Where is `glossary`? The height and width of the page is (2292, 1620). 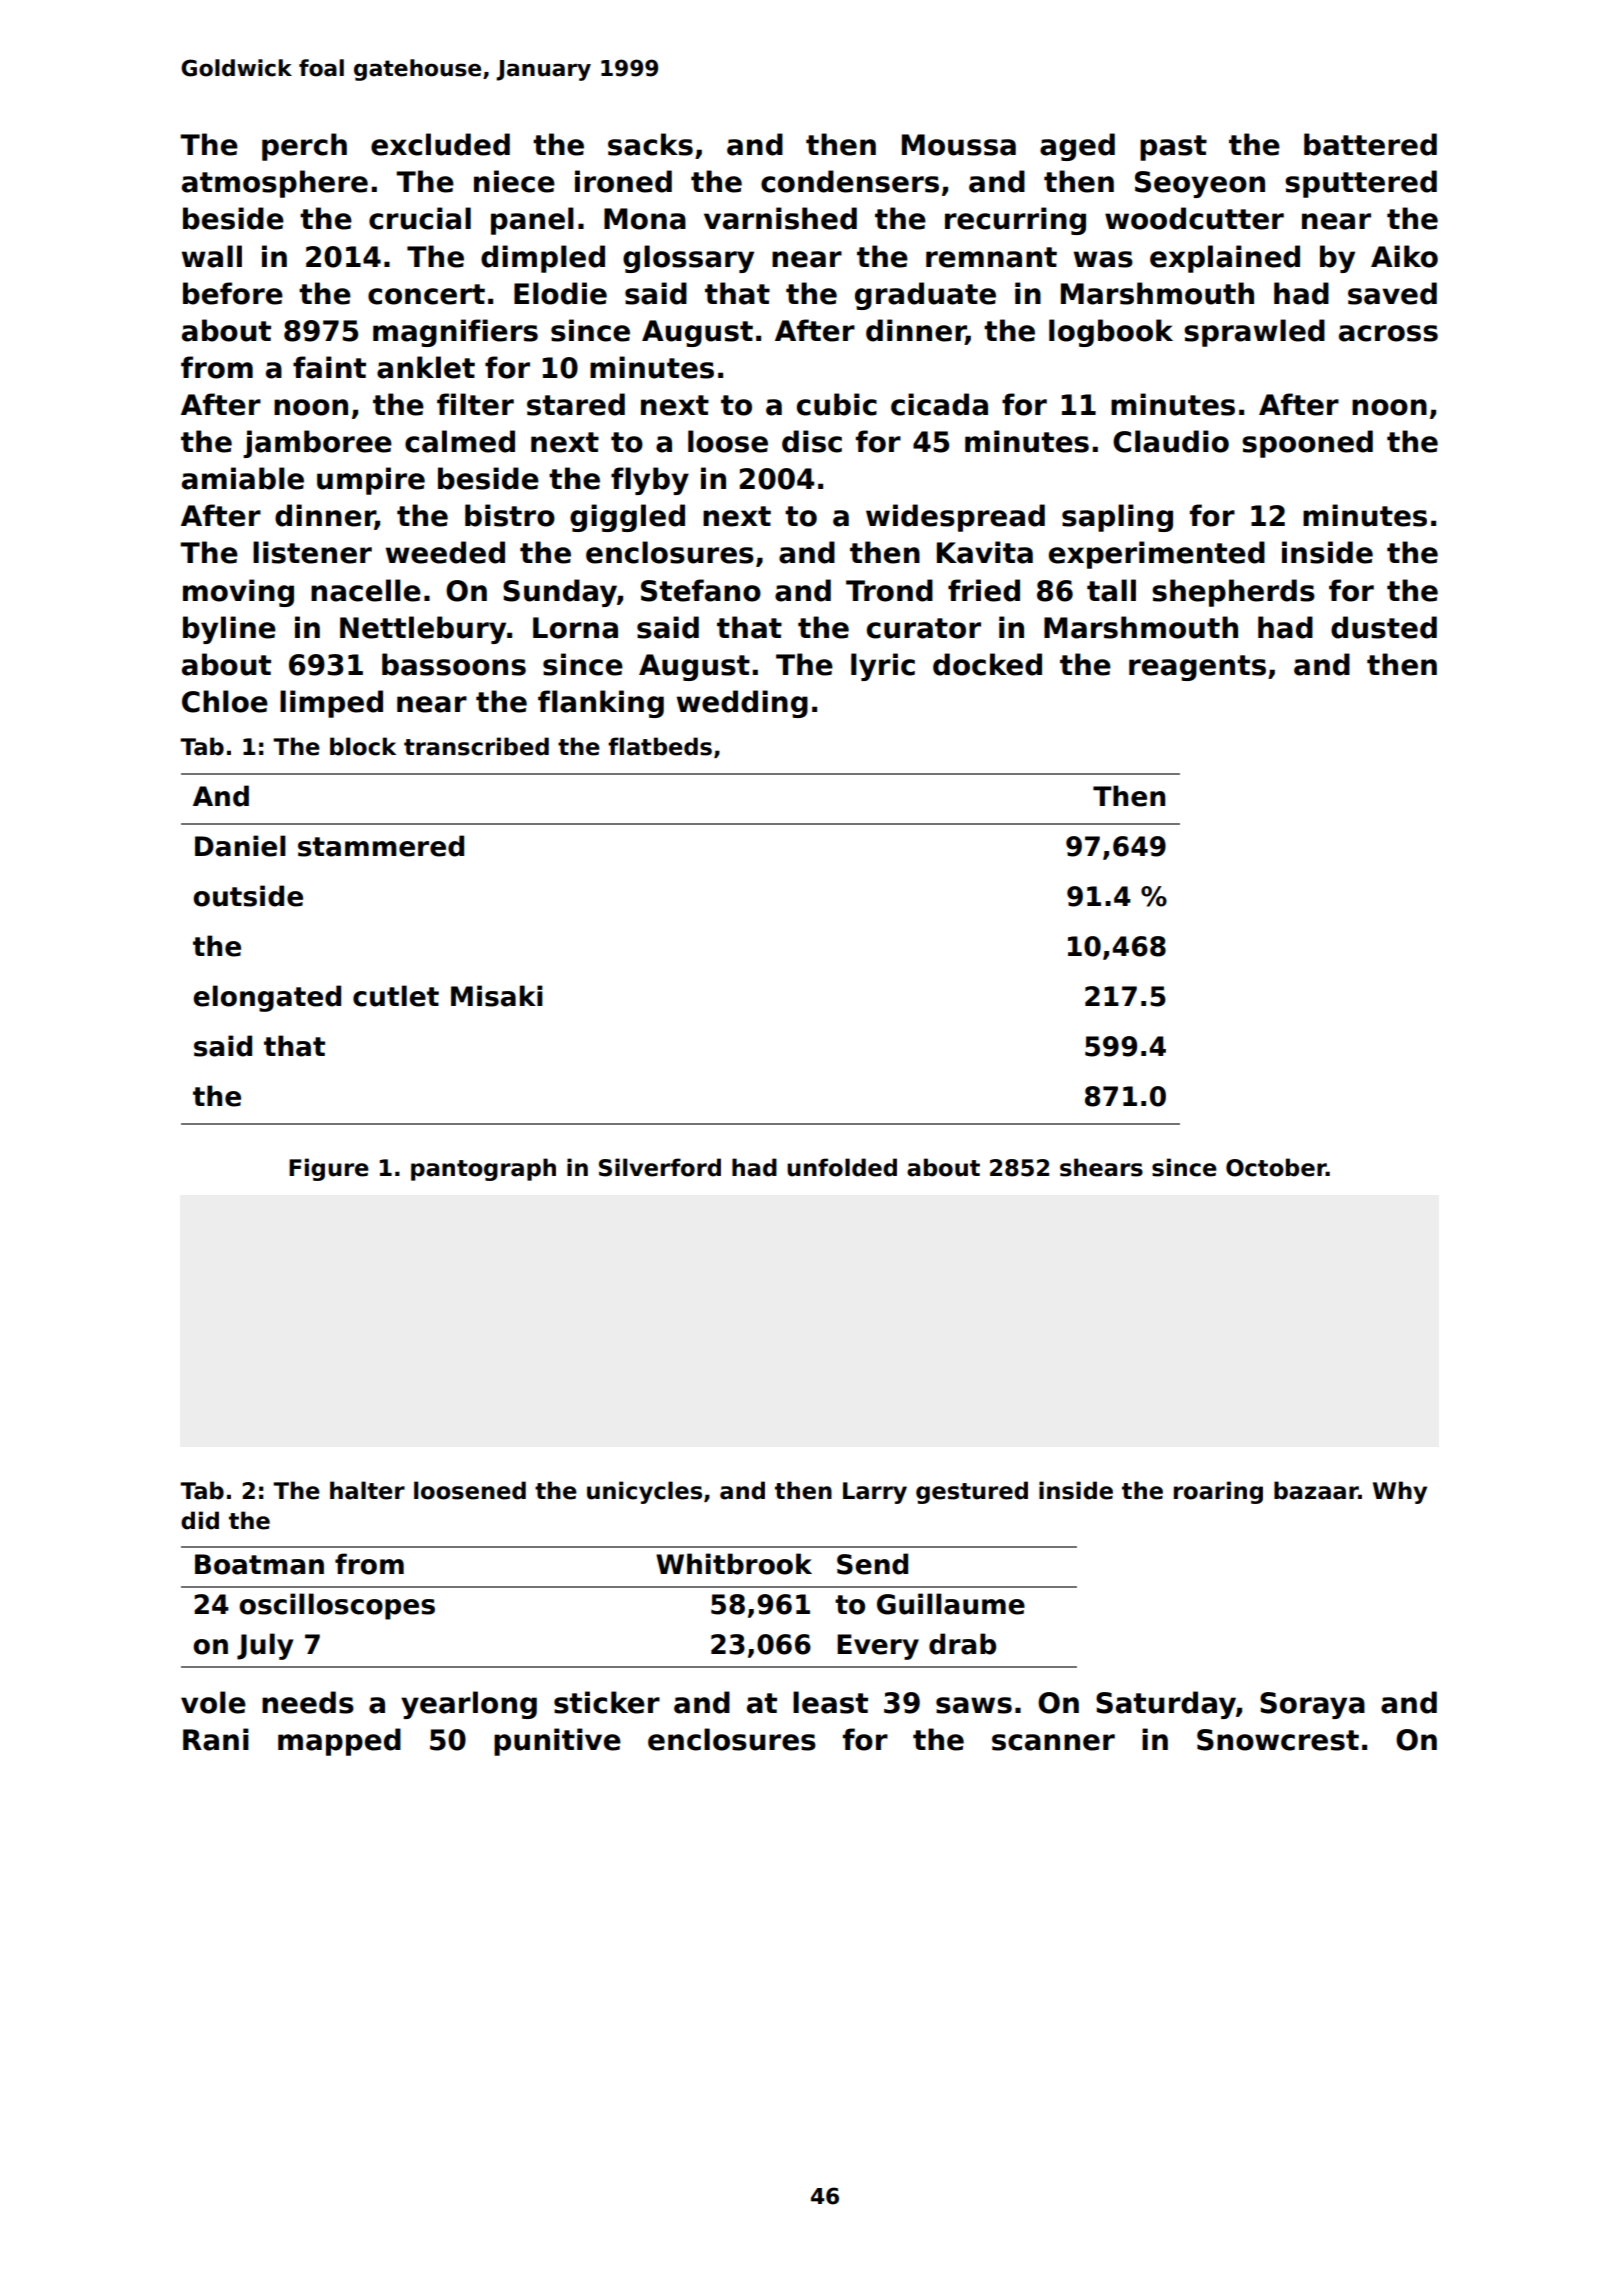 glossary is located at coordinates (688, 259).
